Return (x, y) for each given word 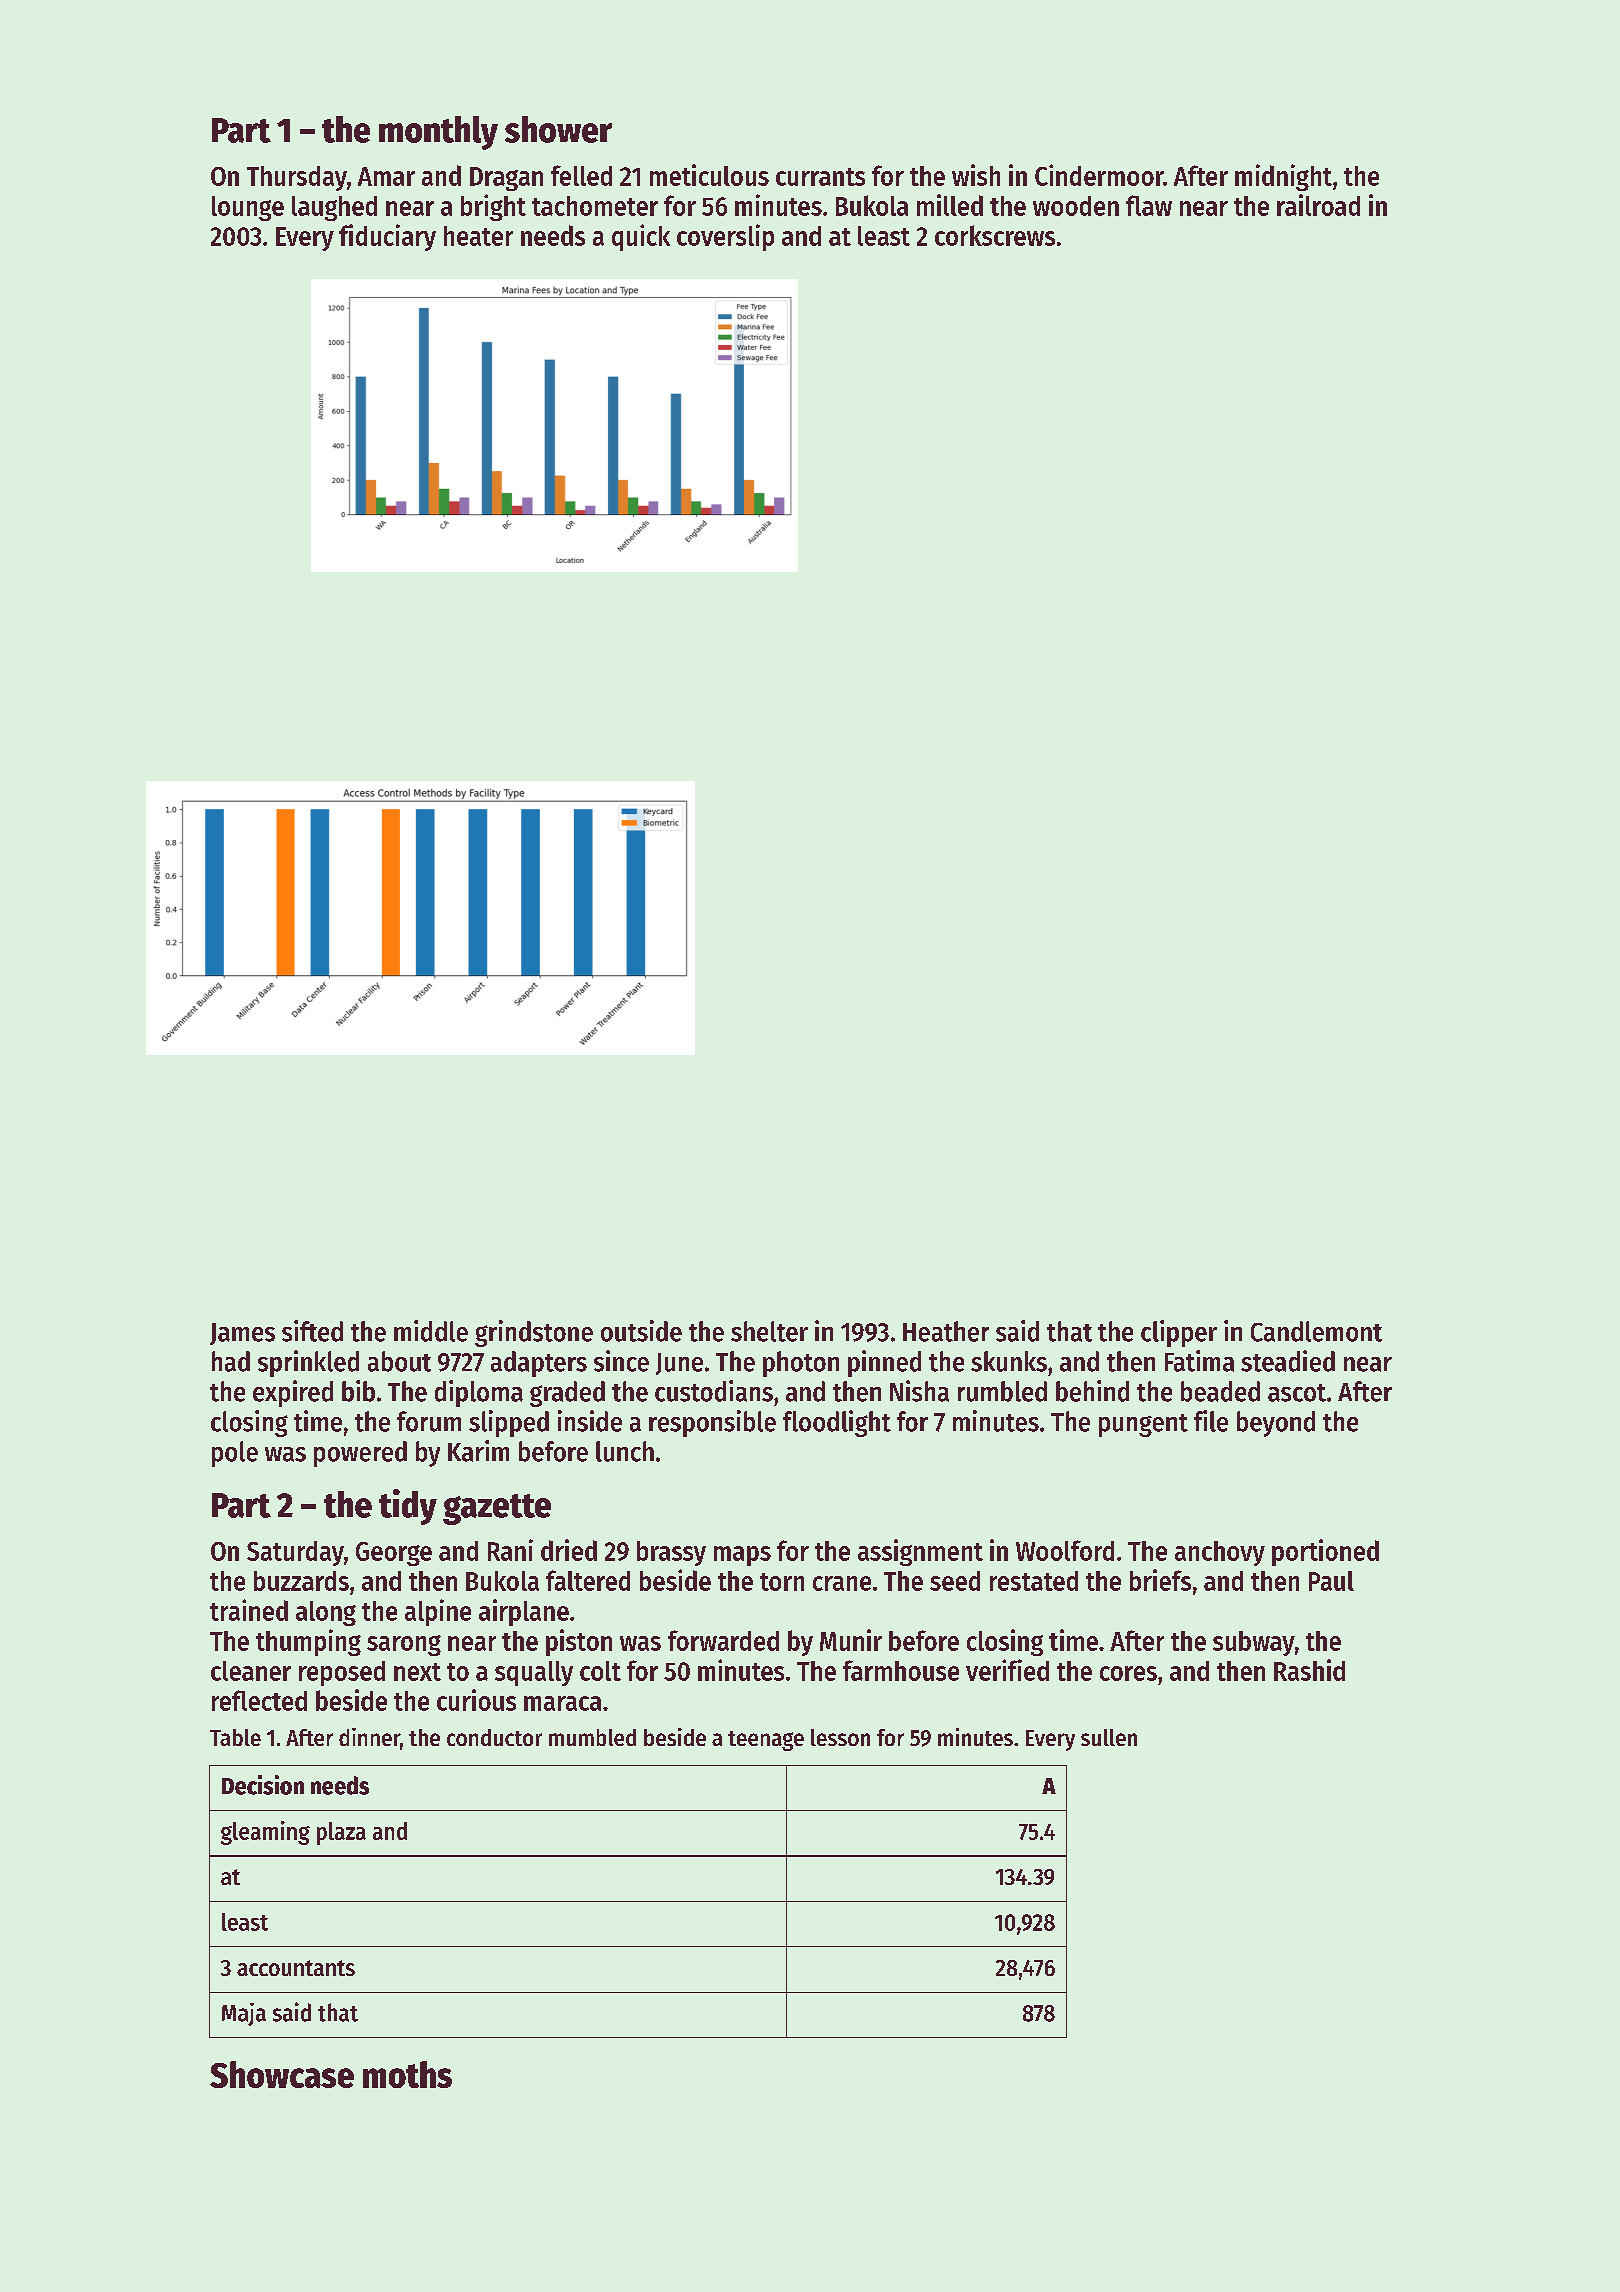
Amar (386, 176)
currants (820, 177)
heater (478, 236)
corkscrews (995, 235)
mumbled (592, 1737)
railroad (1318, 205)
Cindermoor (1099, 175)
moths (407, 2074)
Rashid (1309, 1670)
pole (235, 1454)
